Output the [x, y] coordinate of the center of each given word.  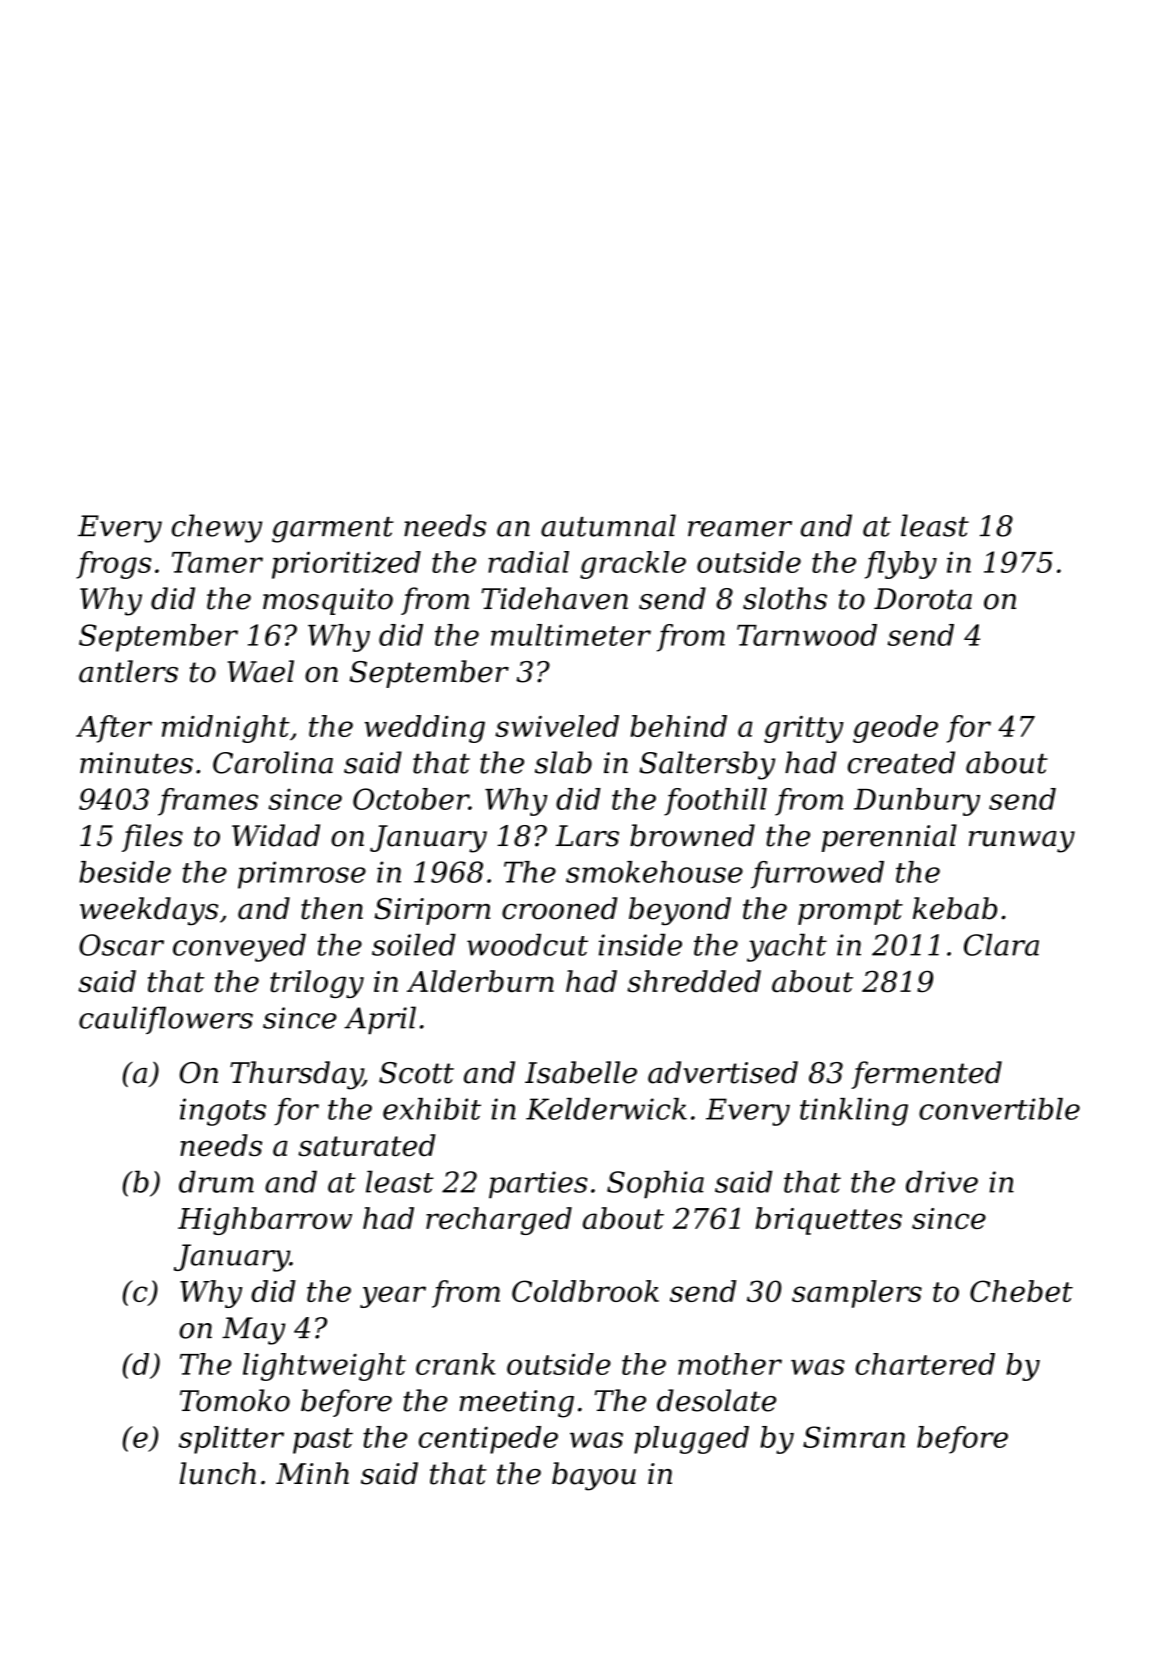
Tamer [217, 562]
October [411, 799]
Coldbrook [585, 1291]
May [254, 1331]
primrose [302, 875]
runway [1022, 842]
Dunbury [917, 802]
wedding [425, 729]
